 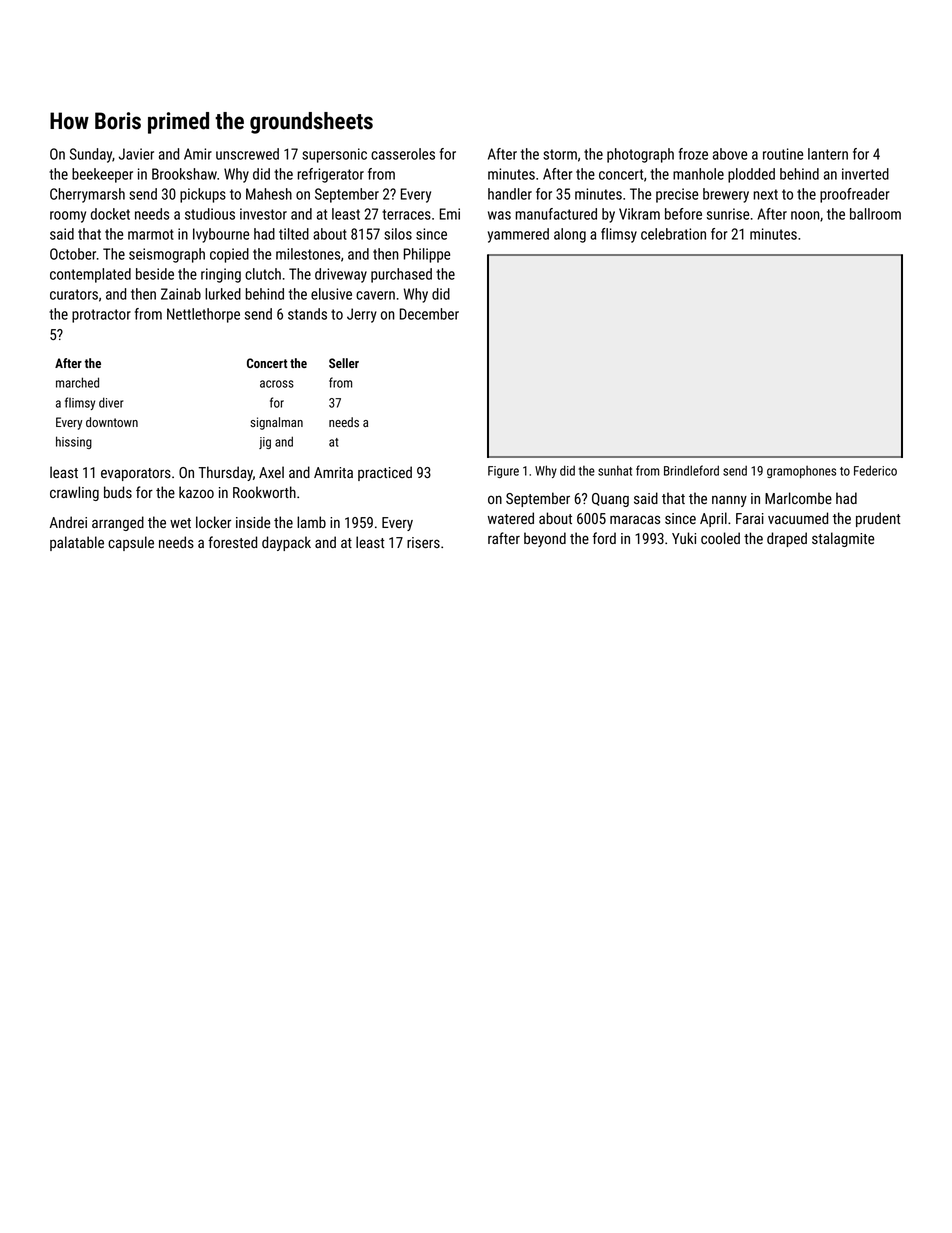 I want to click on ballroom, so click(x=875, y=214).
